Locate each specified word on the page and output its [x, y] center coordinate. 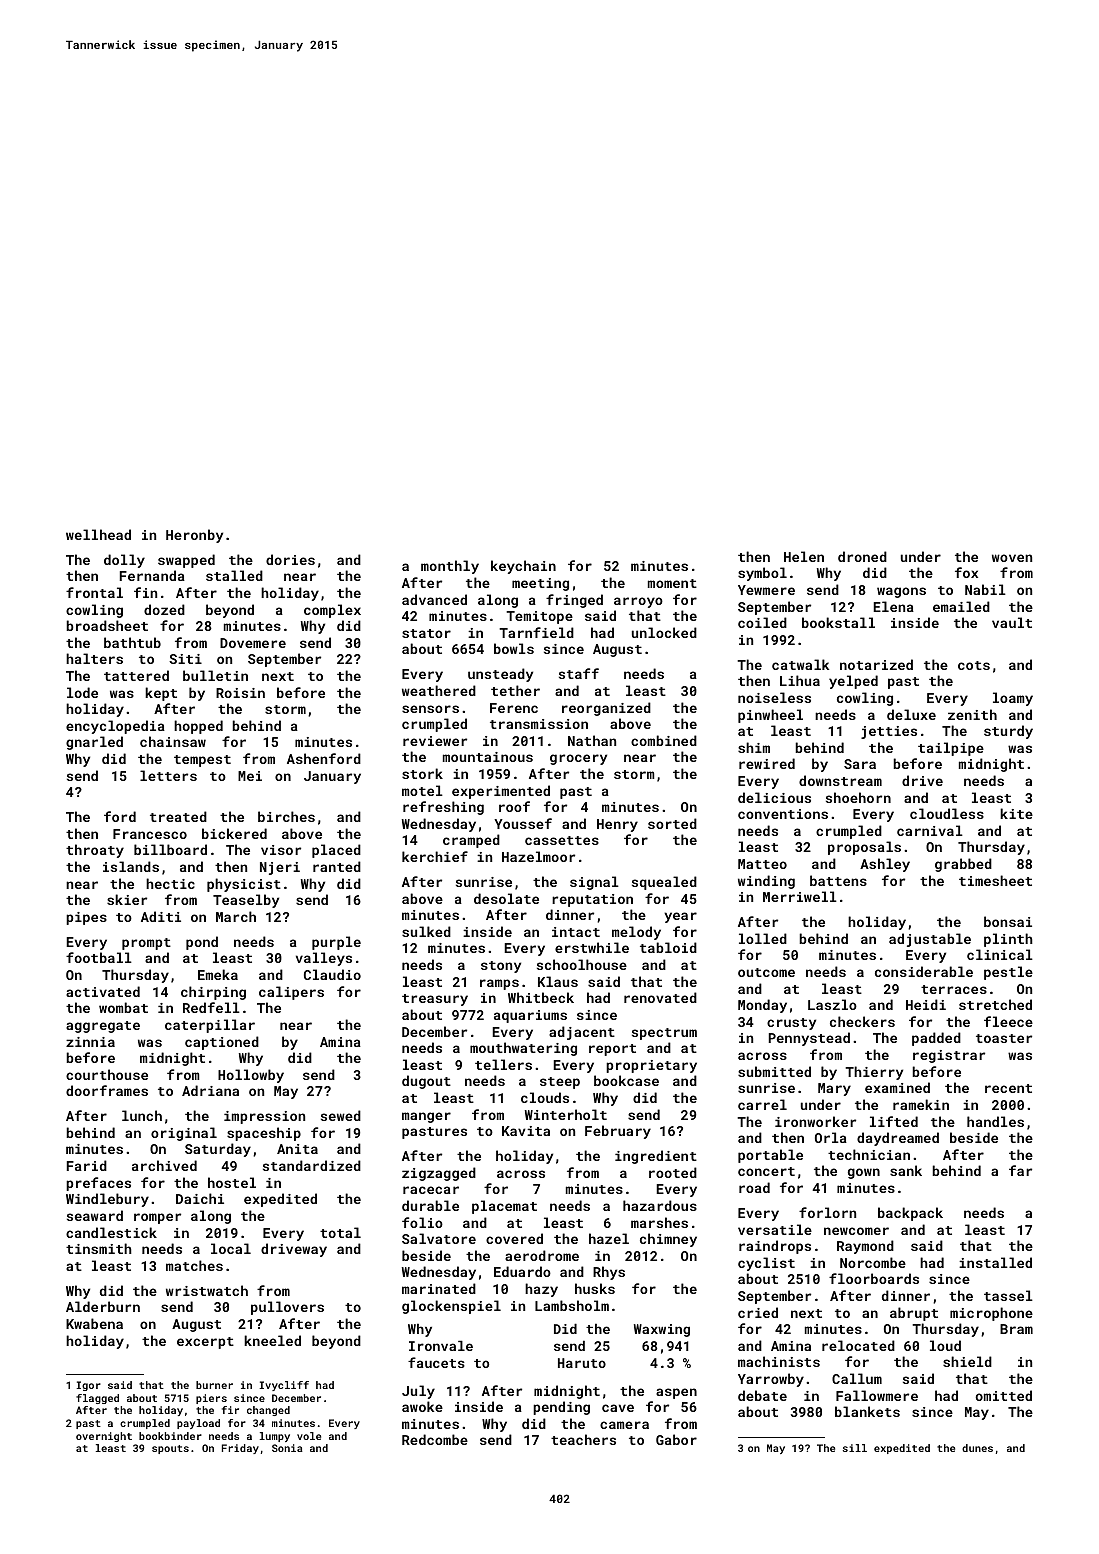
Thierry [874, 1073]
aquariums [530, 1016]
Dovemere [253, 643]
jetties [889, 732]
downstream [840, 780]
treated [178, 816]
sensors [430, 709]
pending [561, 1408]
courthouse [107, 1074]
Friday [240, 1449]
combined [664, 740]
